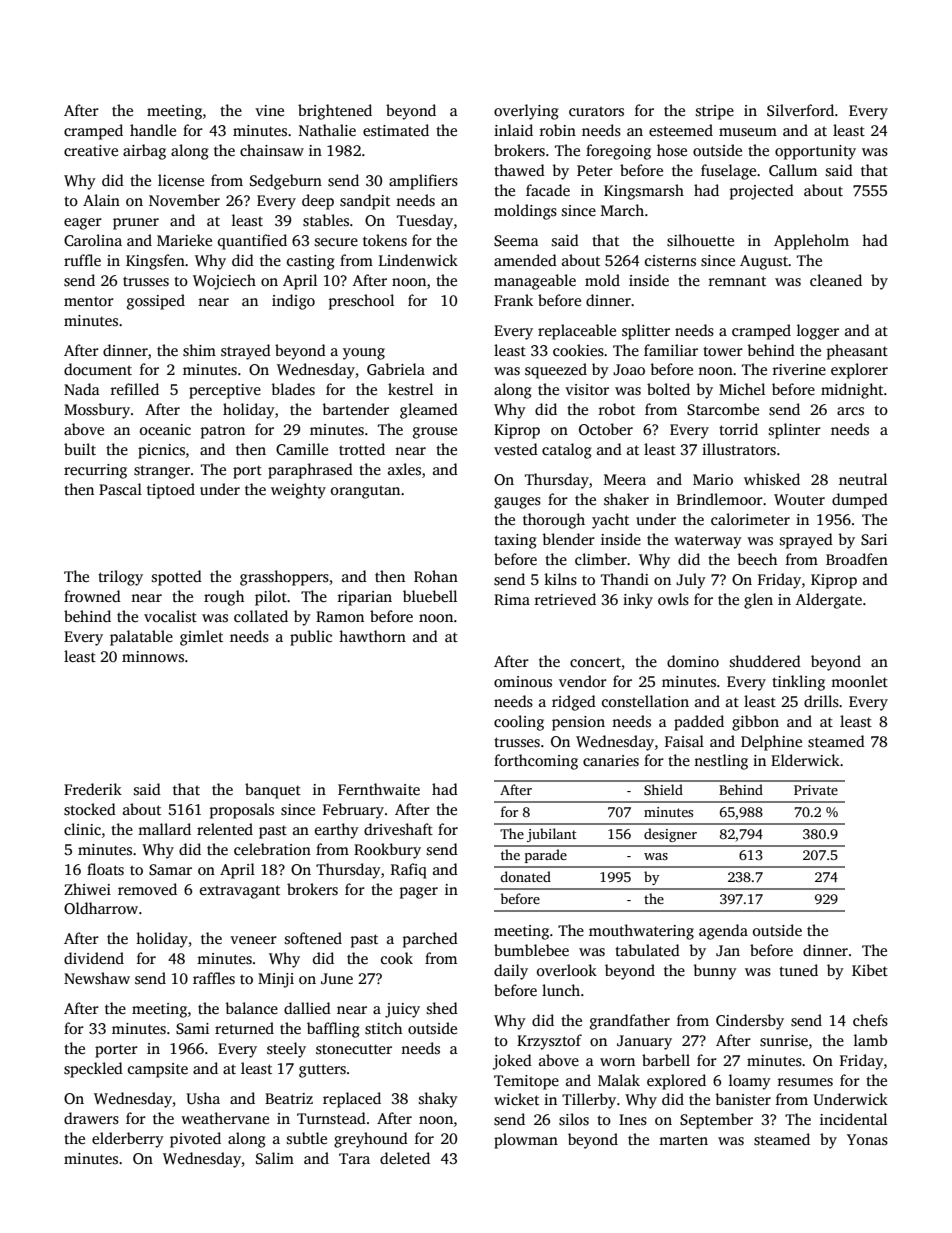 Image resolution: width=952 pixels, height=1233 pixels. I want to click on floats, so click(105, 869).
